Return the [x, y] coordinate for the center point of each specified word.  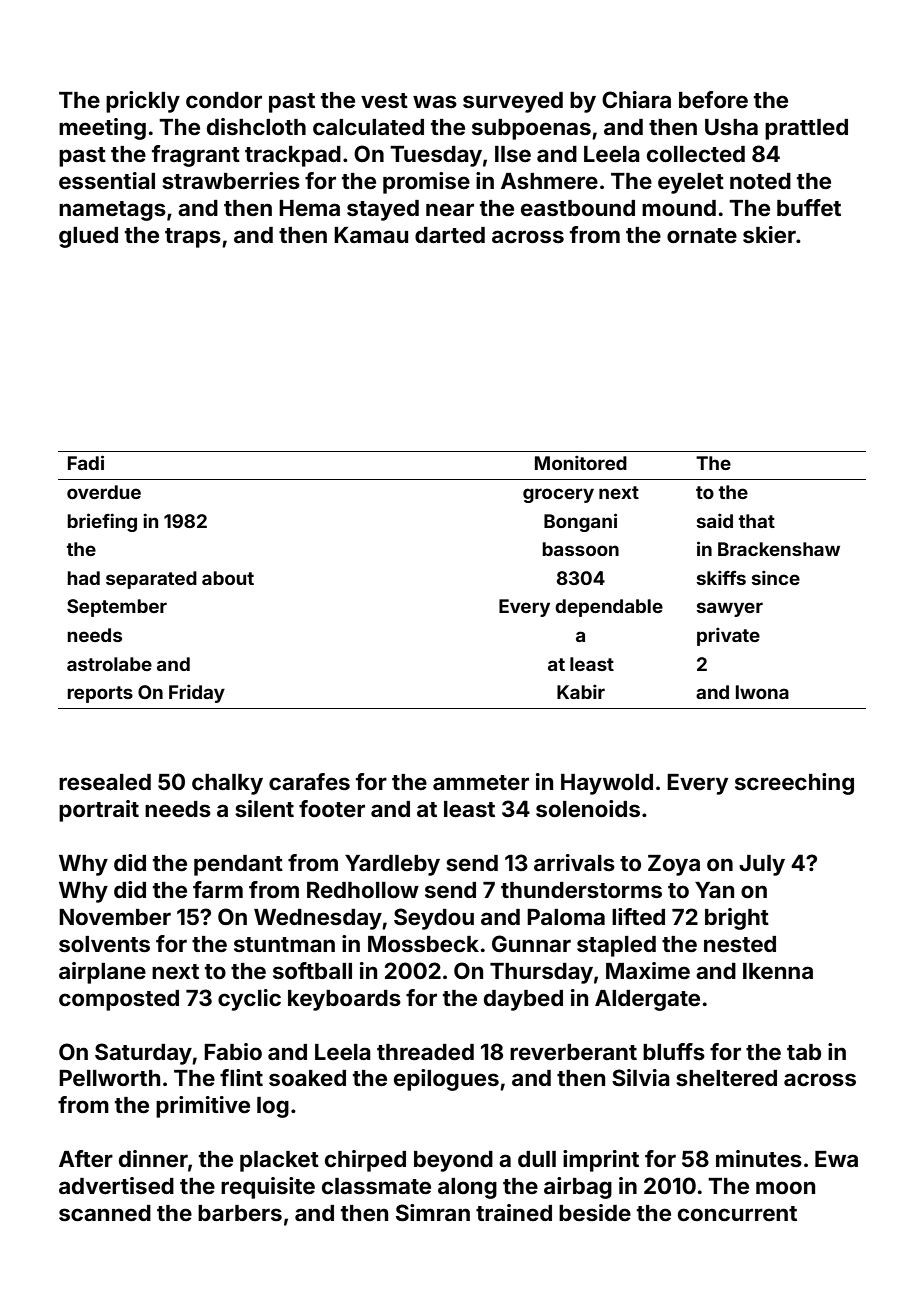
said [715, 520]
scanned [105, 1213]
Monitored [581, 462]
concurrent [737, 1213]
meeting [102, 129]
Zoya [674, 865]
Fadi [86, 462]
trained [514, 1212]
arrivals [574, 862]
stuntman [284, 944]
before [713, 99]
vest [384, 100]
